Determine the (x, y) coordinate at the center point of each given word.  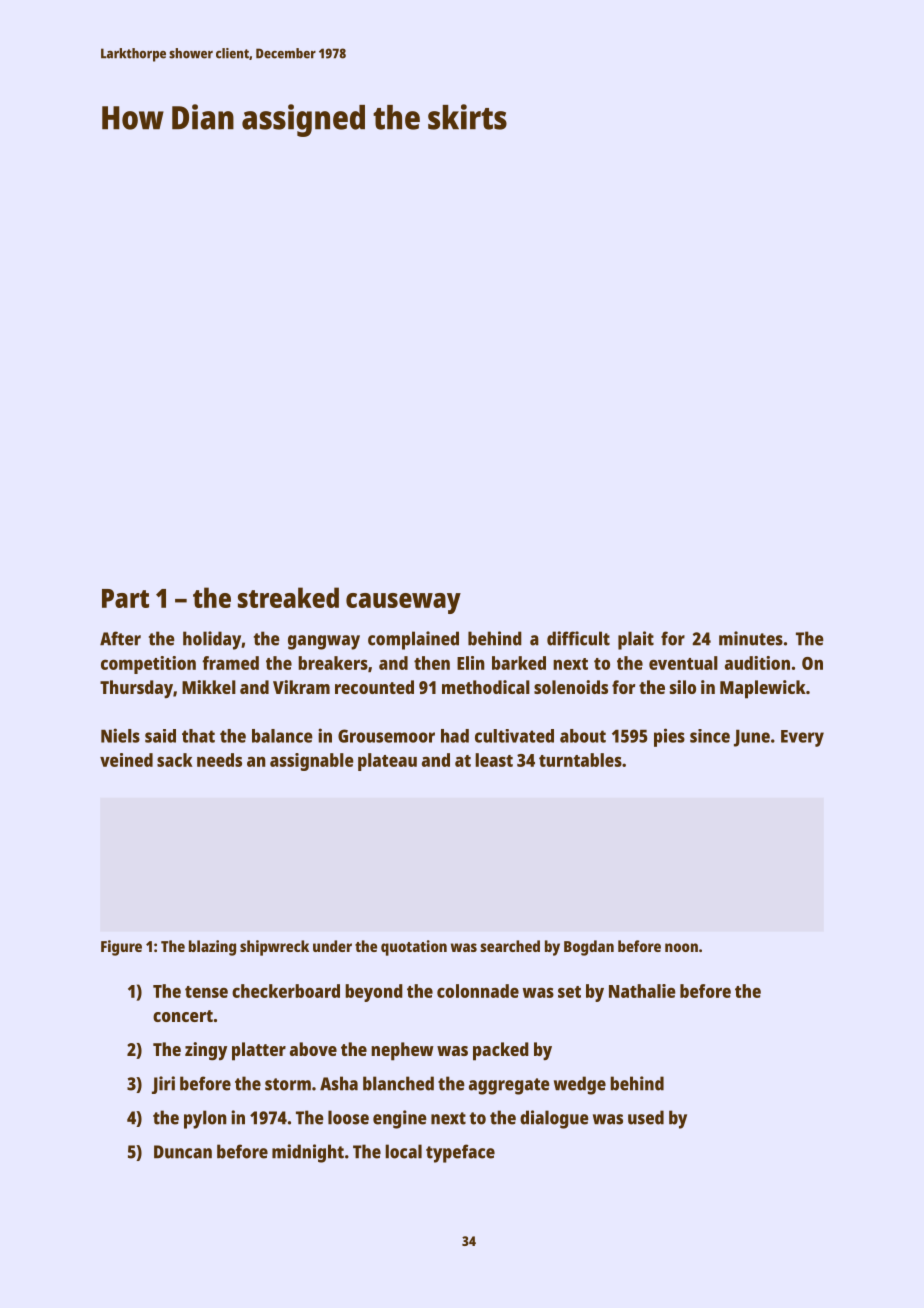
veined (126, 760)
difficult (578, 638)
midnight (308, 1153)
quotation (414, 948)
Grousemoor (386, 736)
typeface (460, 1153)
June (752, 738)
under (332, 946)
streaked (288, 597)
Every (802, 738)
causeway (403, 603)
